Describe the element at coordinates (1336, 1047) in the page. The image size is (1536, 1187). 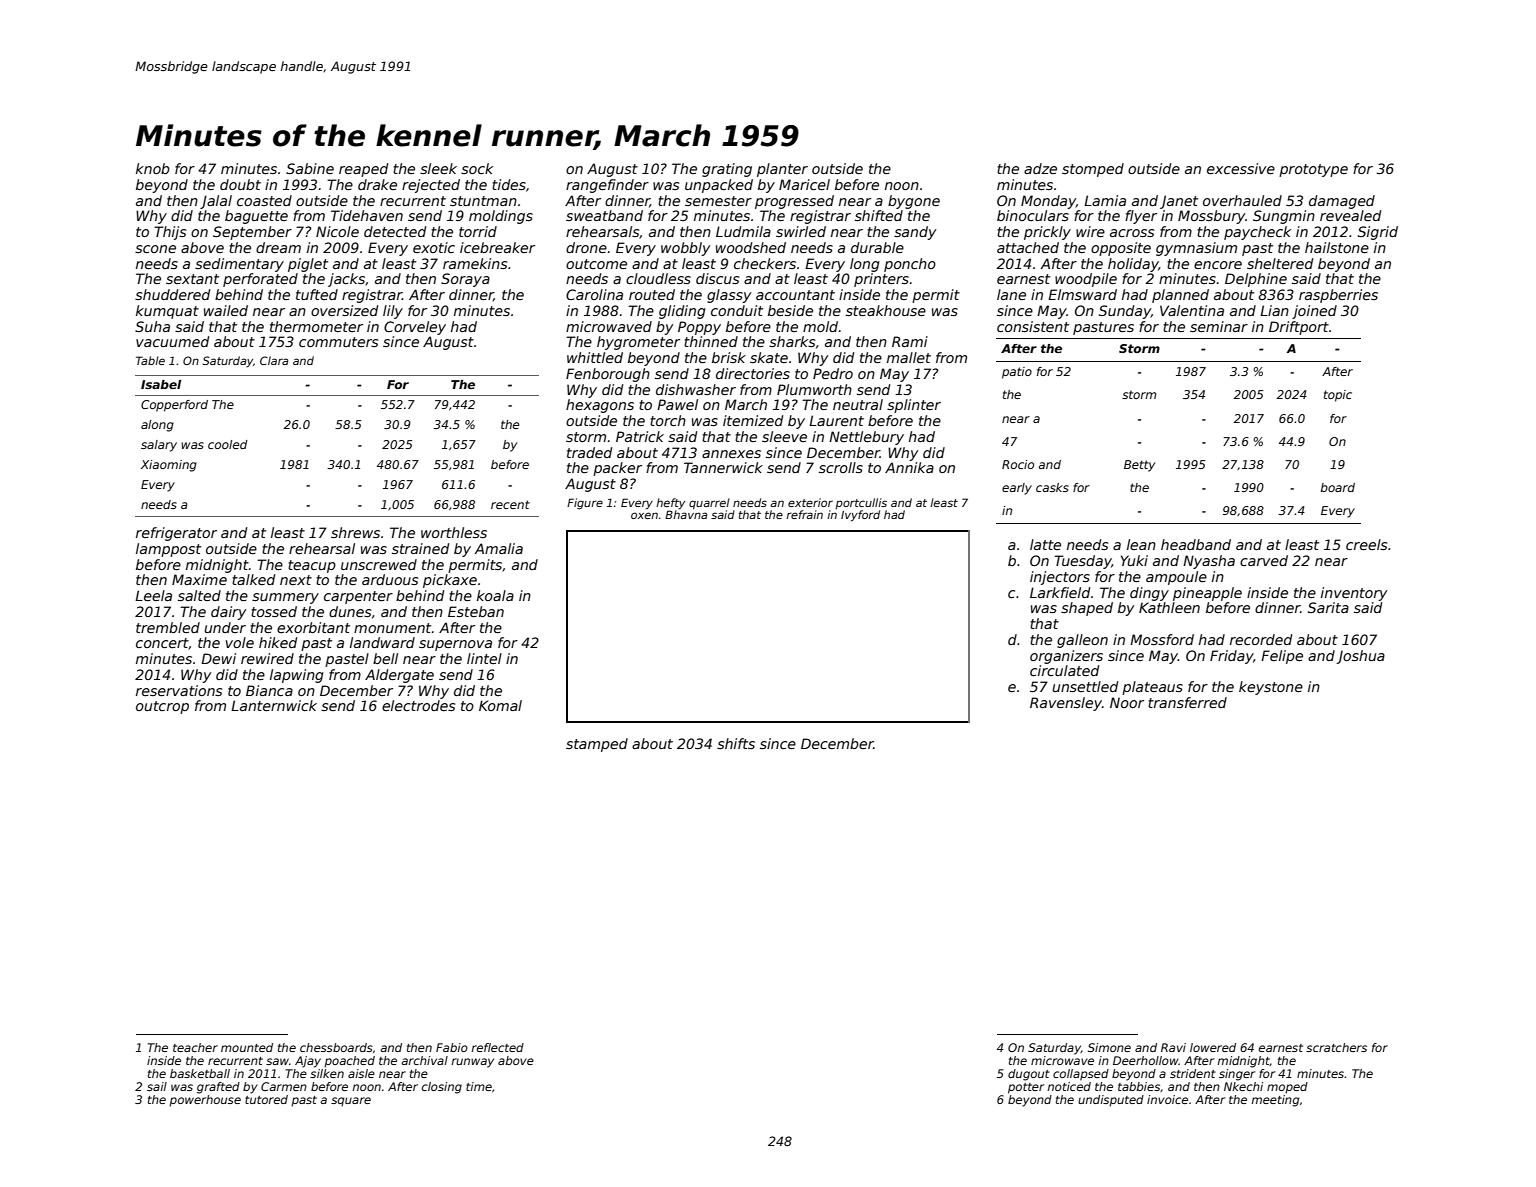
I see `scratchers` at that location.
